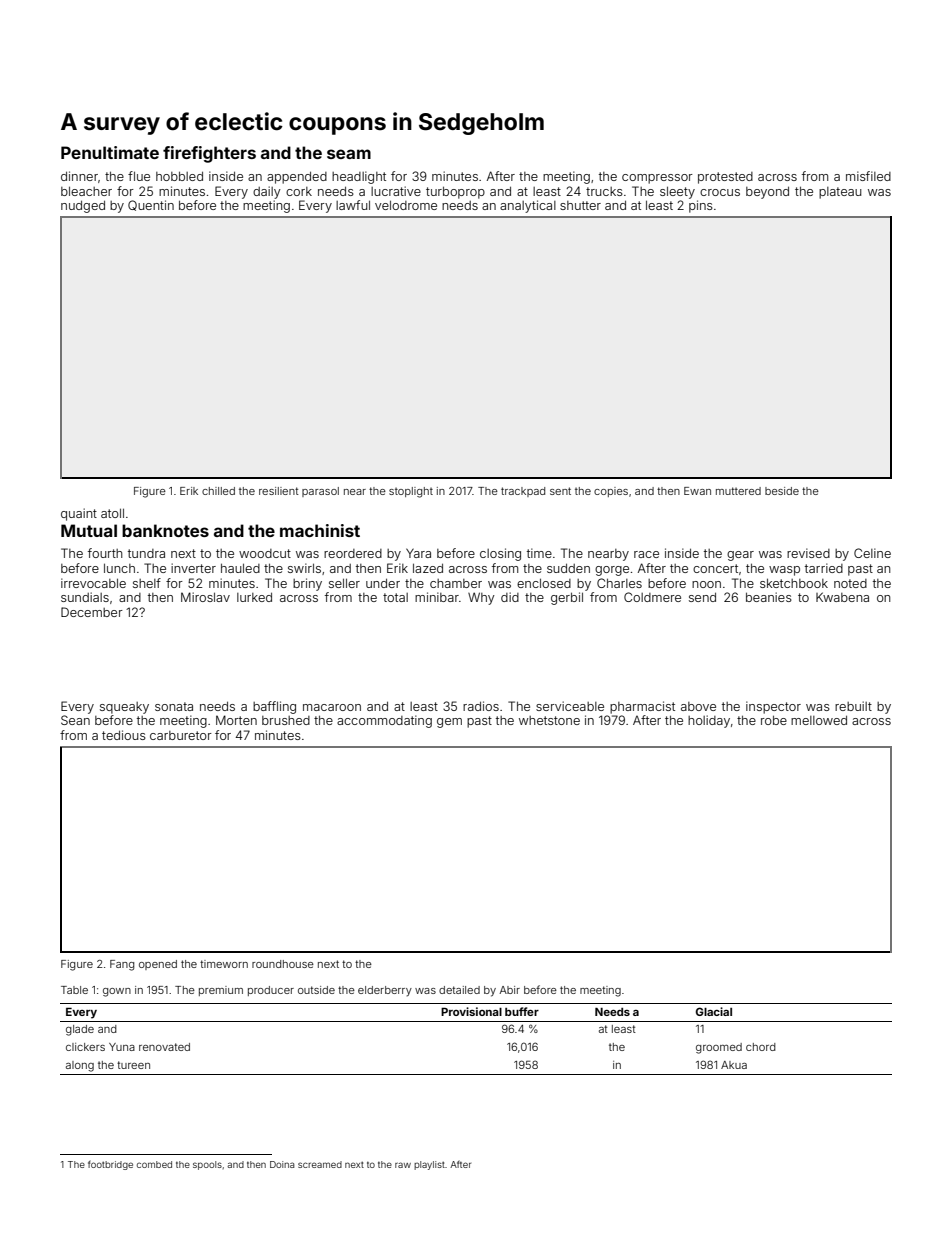  What do you see at coordinates (481, 706) in the image?
I see `radios` at bounding box center [481, 706].
